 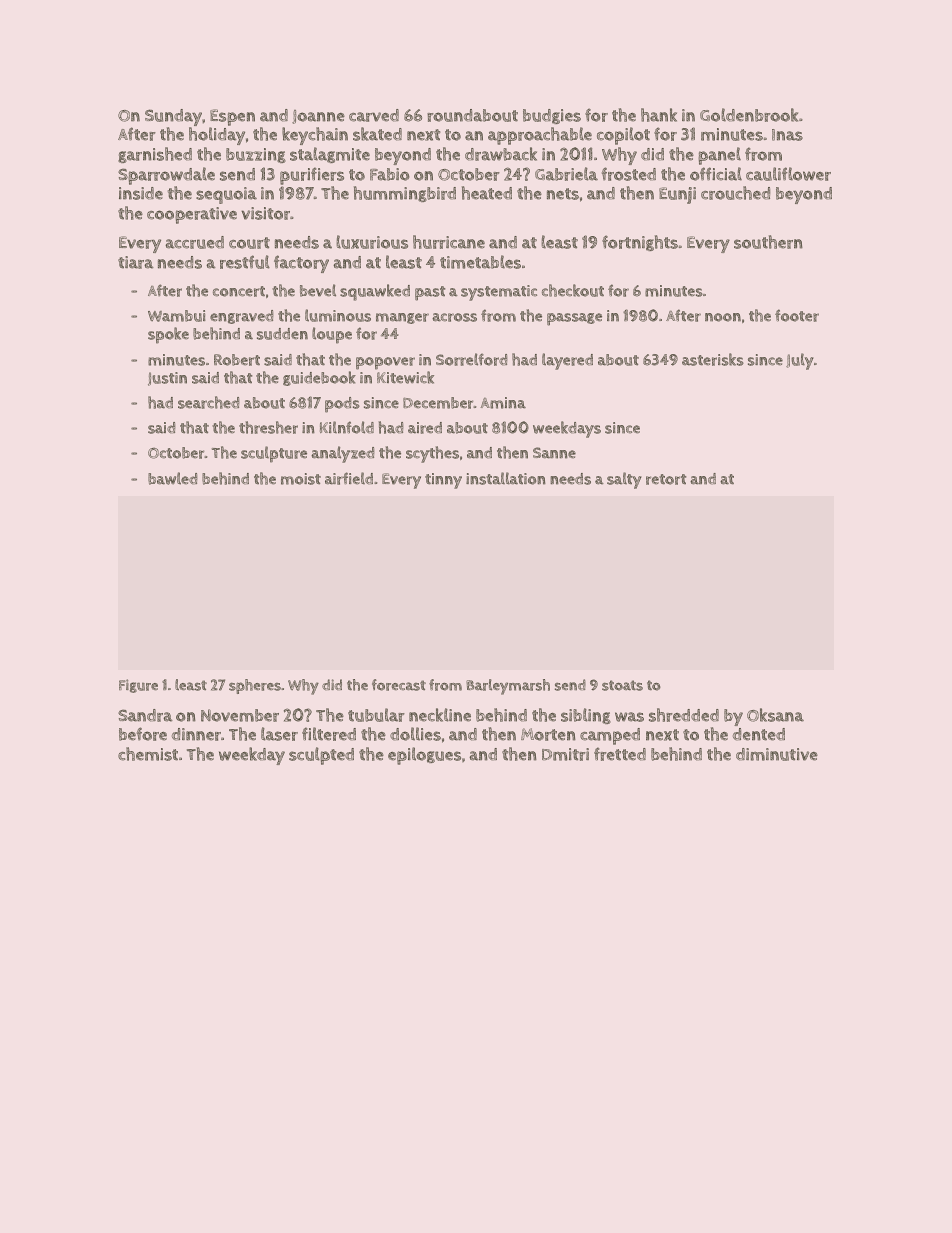 What do you see at coordinates (138, 686) in the document?
I see `Figure` at bounding box center [138, 686].
